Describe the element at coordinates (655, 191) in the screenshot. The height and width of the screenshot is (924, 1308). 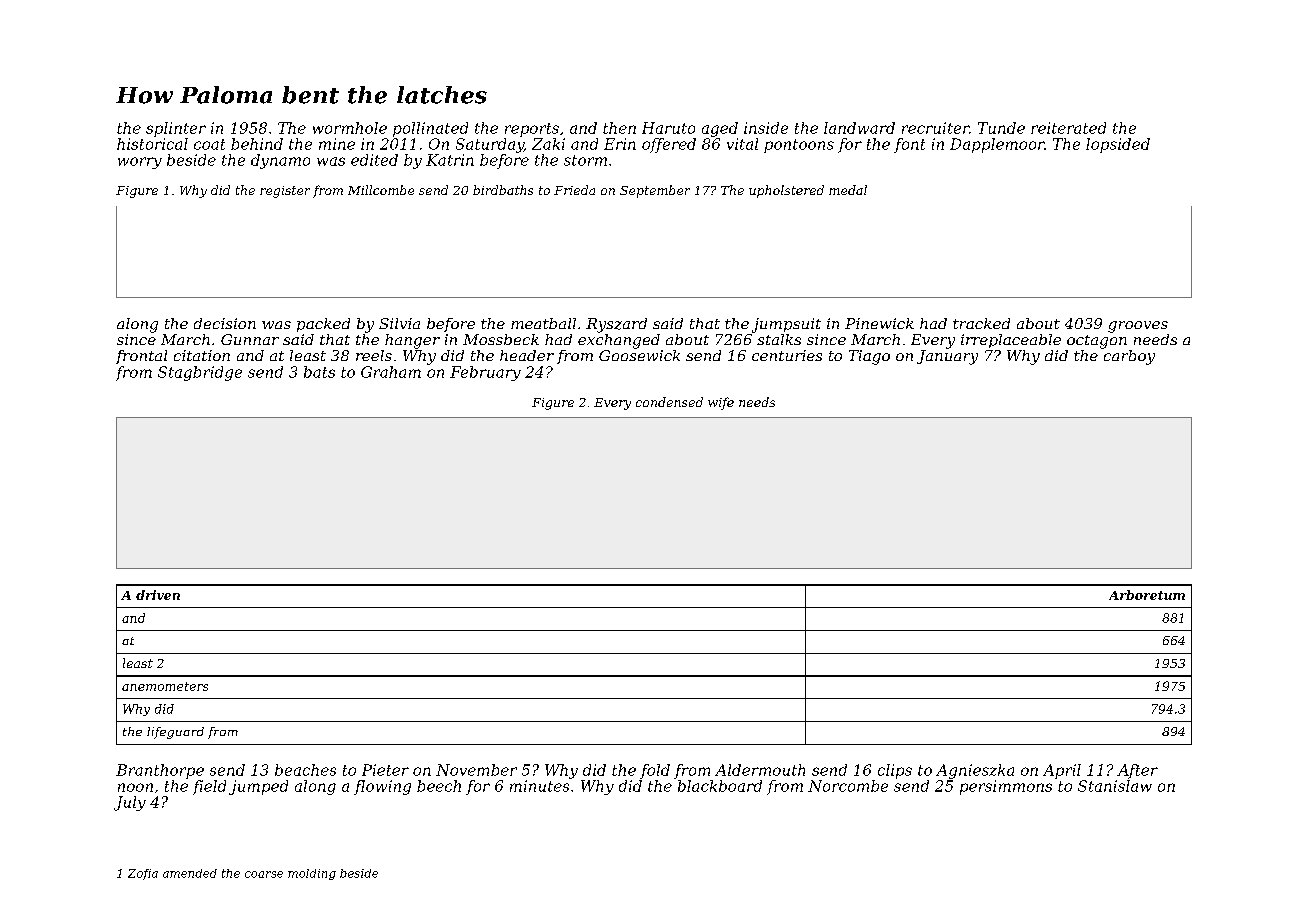
I see `September` at that location.
